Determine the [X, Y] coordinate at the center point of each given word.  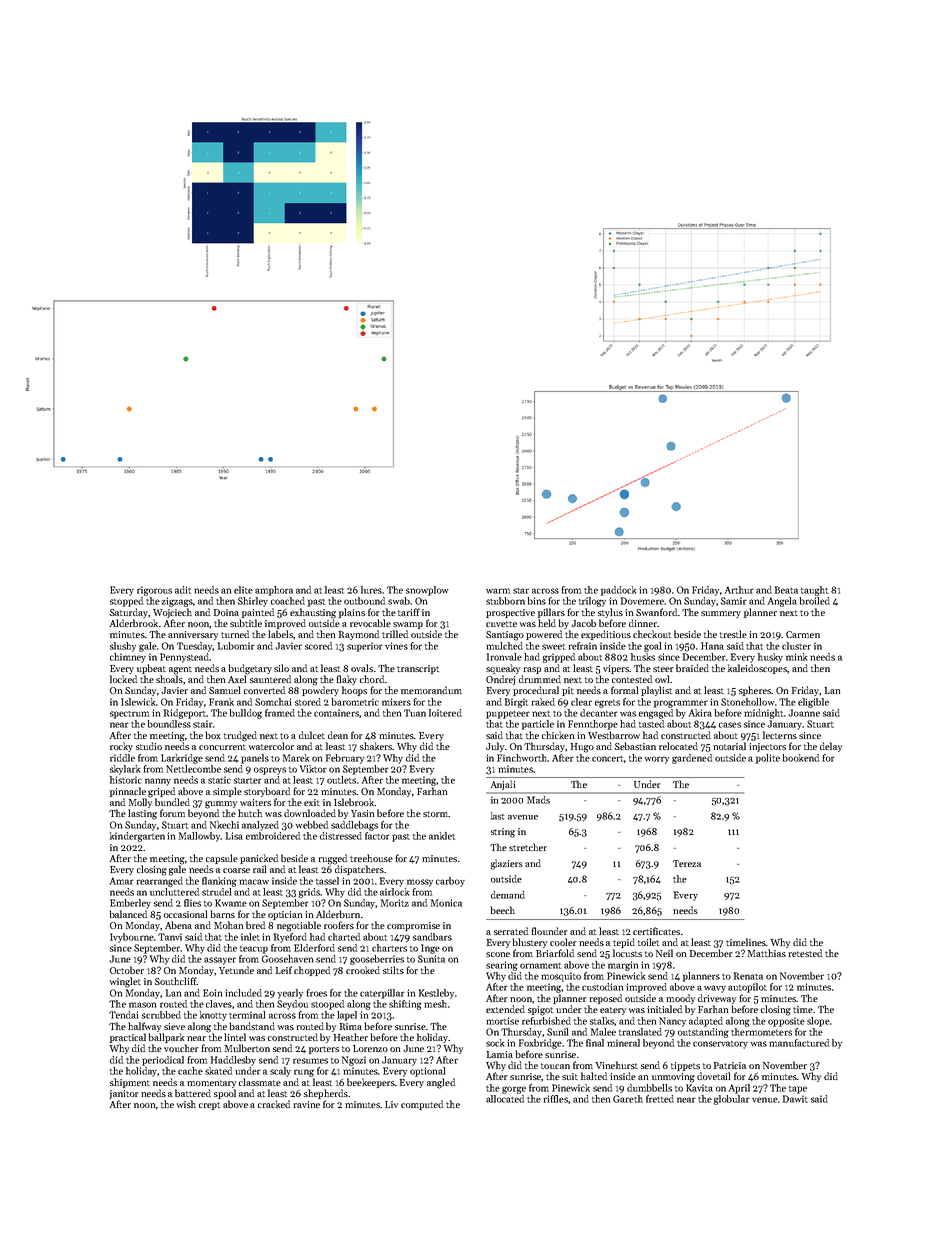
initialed [664, 1009]
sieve [174, 1026]
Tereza [687, 863]
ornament [540, 966]
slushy [123, 647]
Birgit [516, 703]
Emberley [130, 904]
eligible [813, 703]
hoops [354, 691]
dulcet [312, 735]
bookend [800, 758]
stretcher [528, 847]
